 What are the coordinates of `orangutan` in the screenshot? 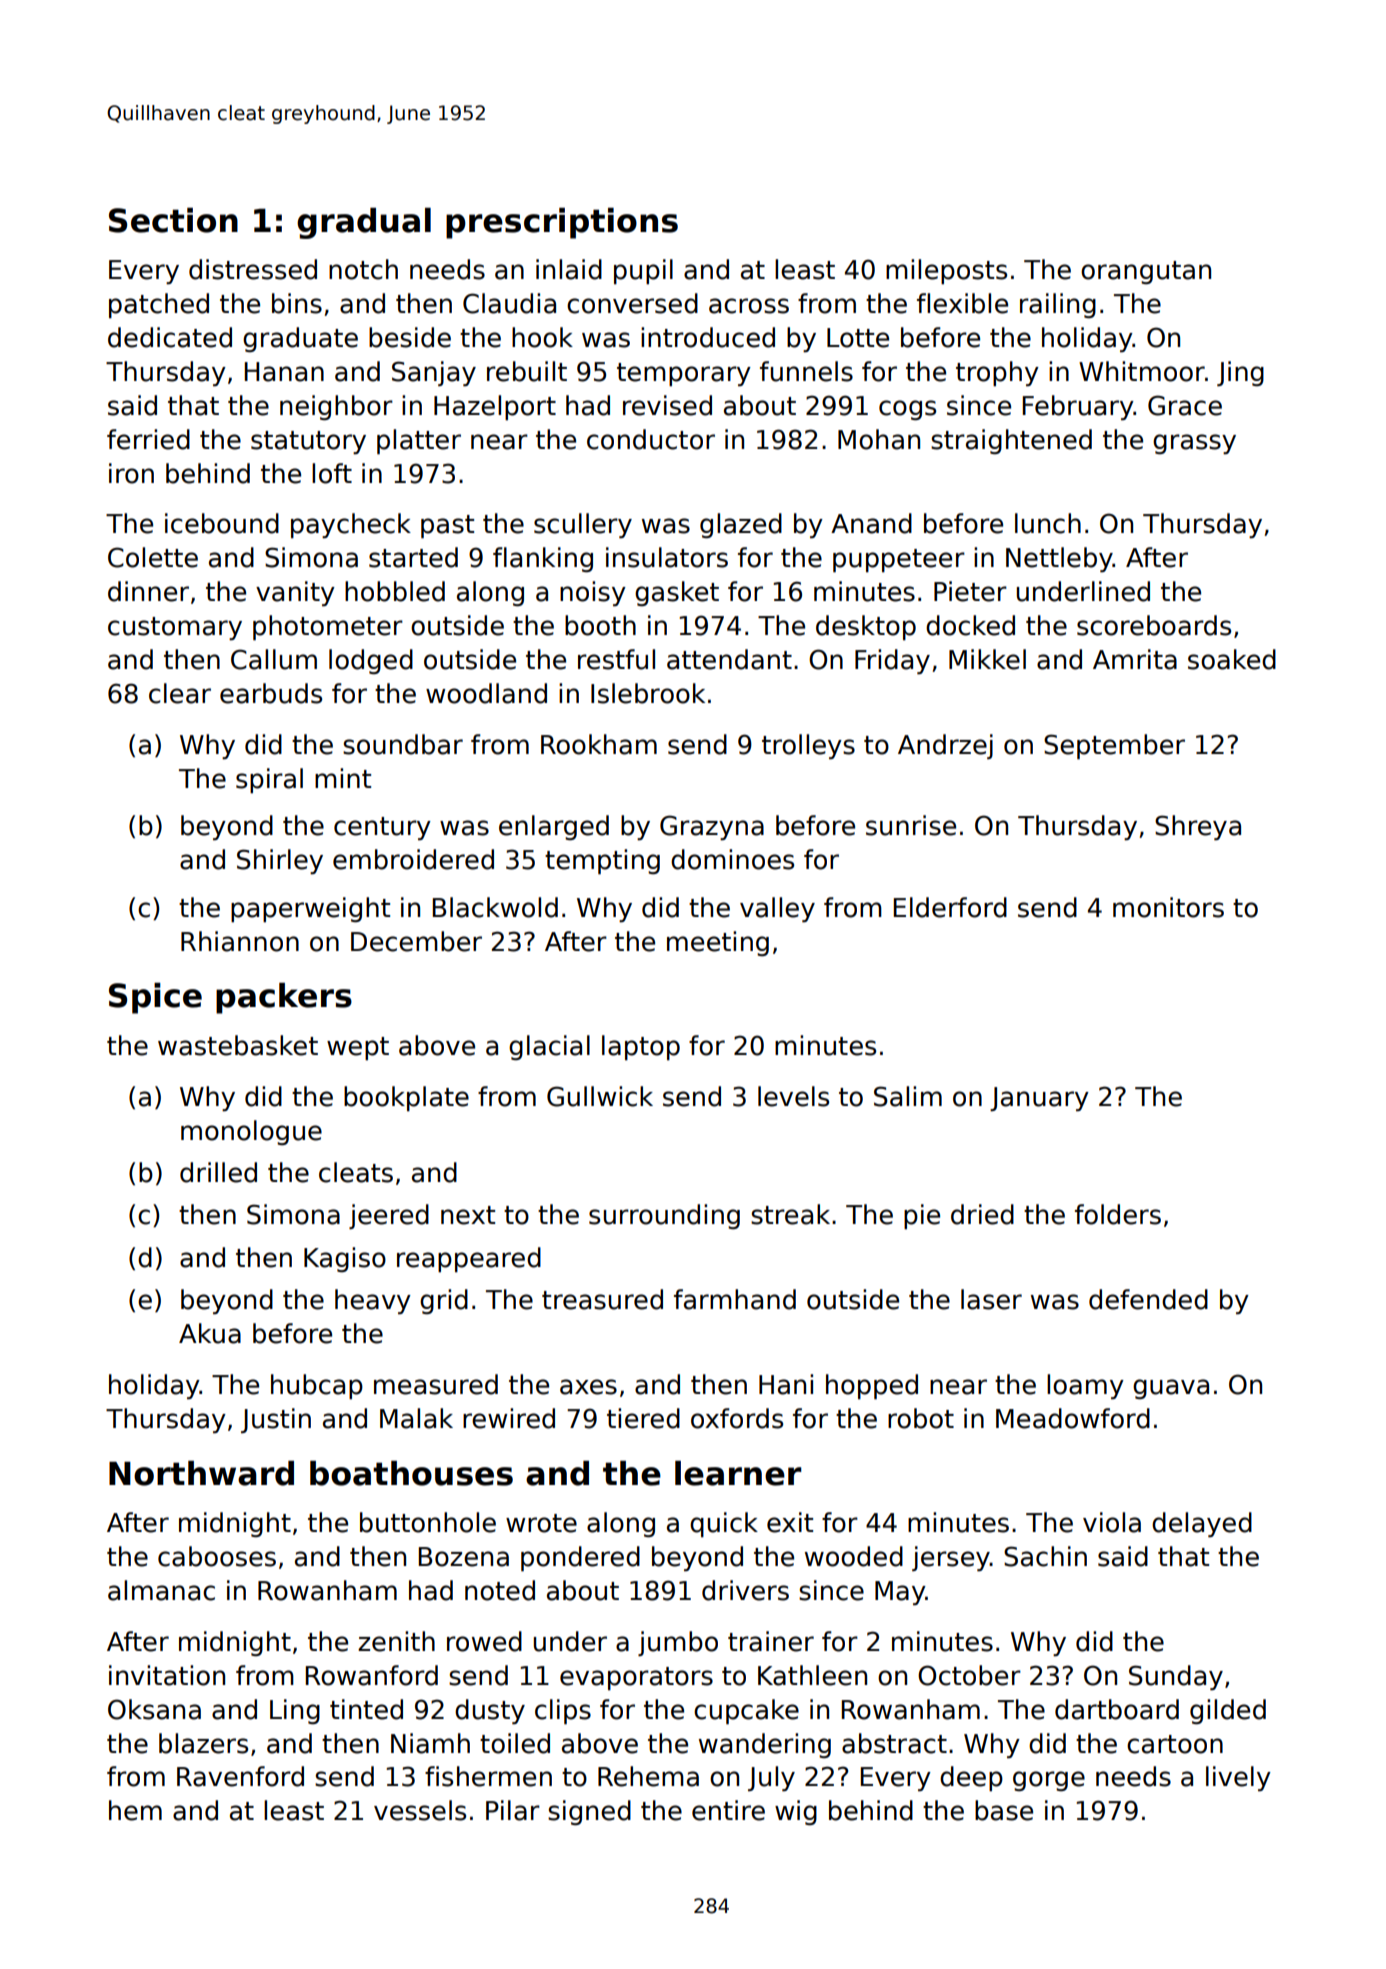 It's located at (1146, 272).
